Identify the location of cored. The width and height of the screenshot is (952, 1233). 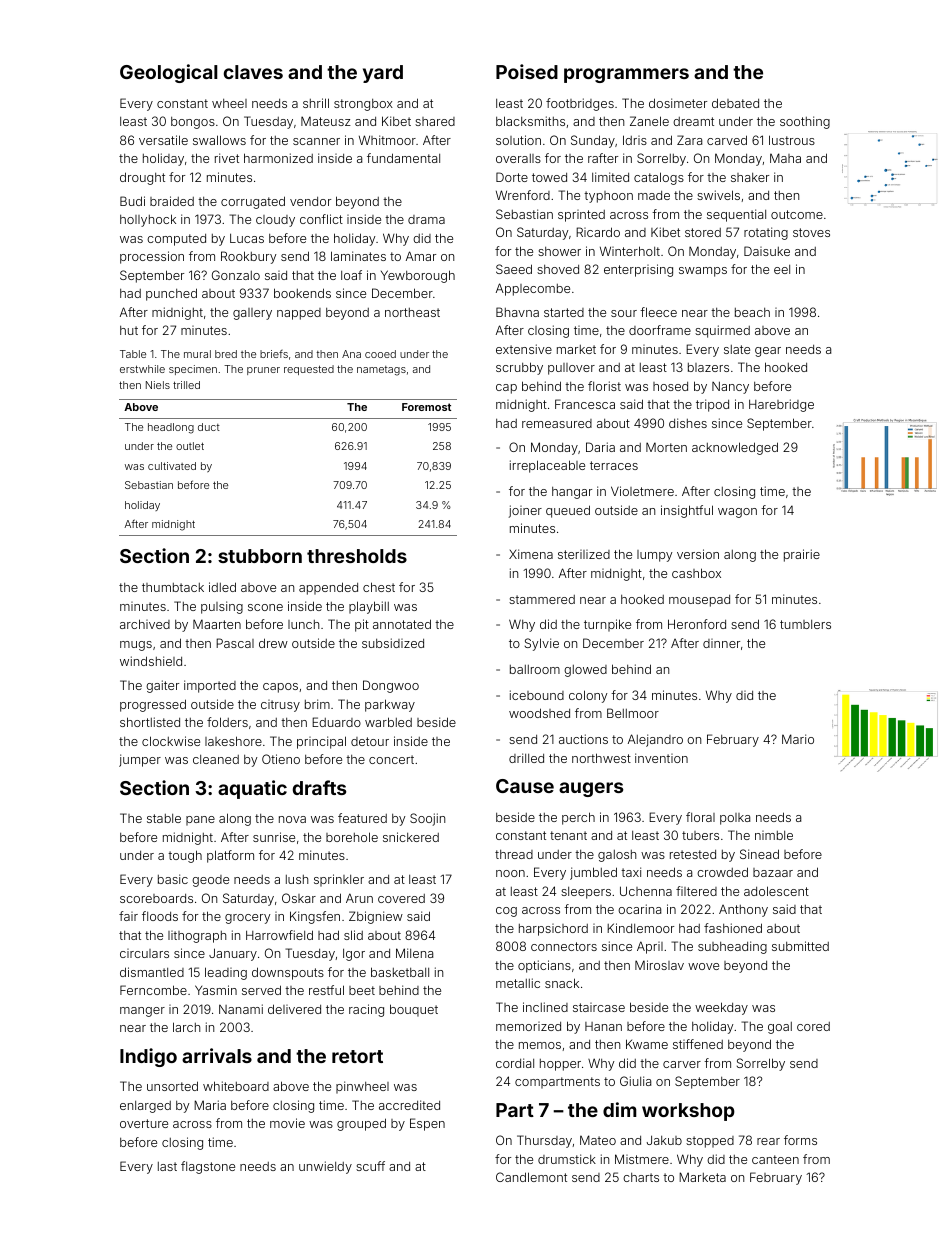
(813, 1026).
